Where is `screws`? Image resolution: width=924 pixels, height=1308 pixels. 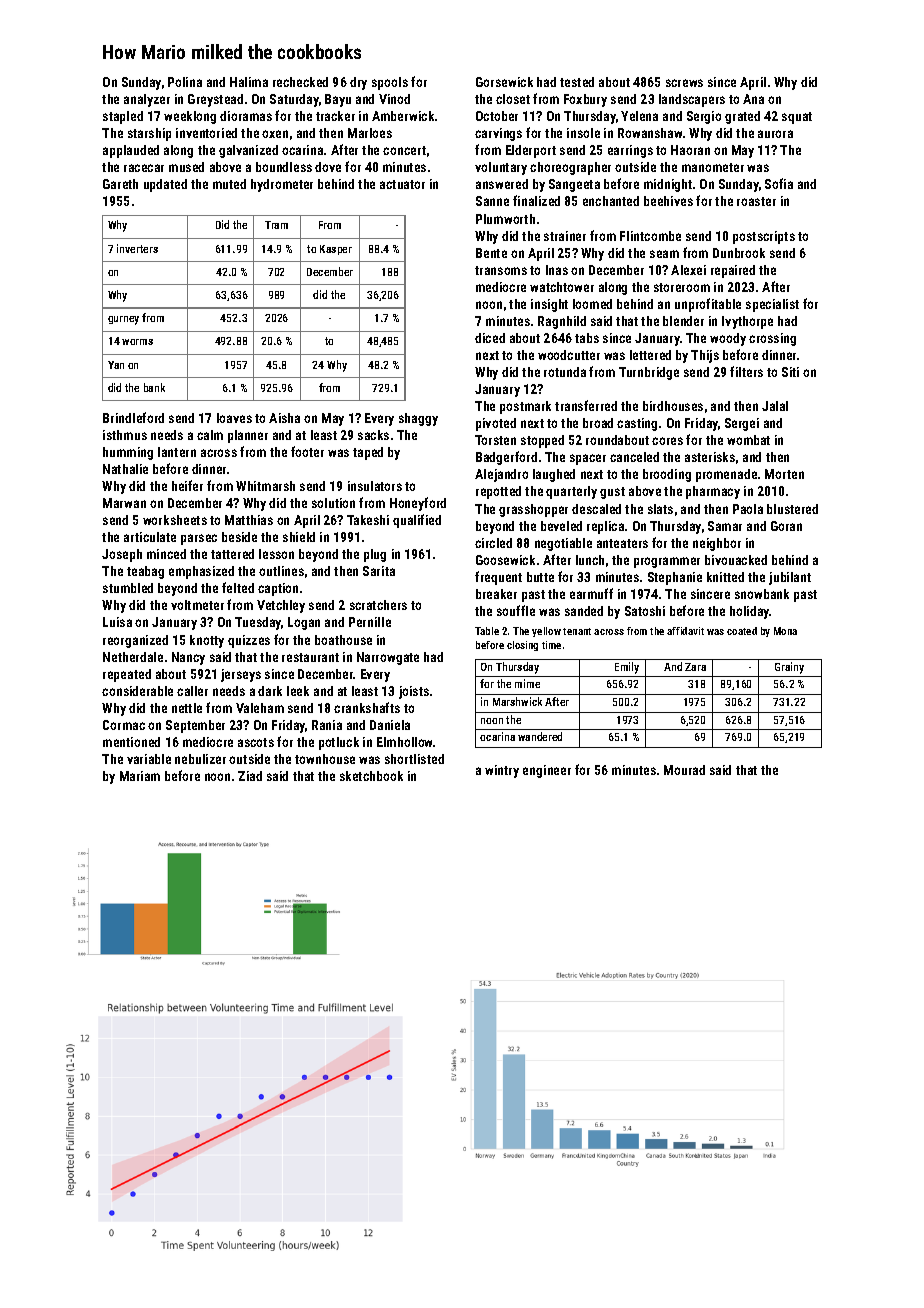
screws is located at coordinates (684, 83).
